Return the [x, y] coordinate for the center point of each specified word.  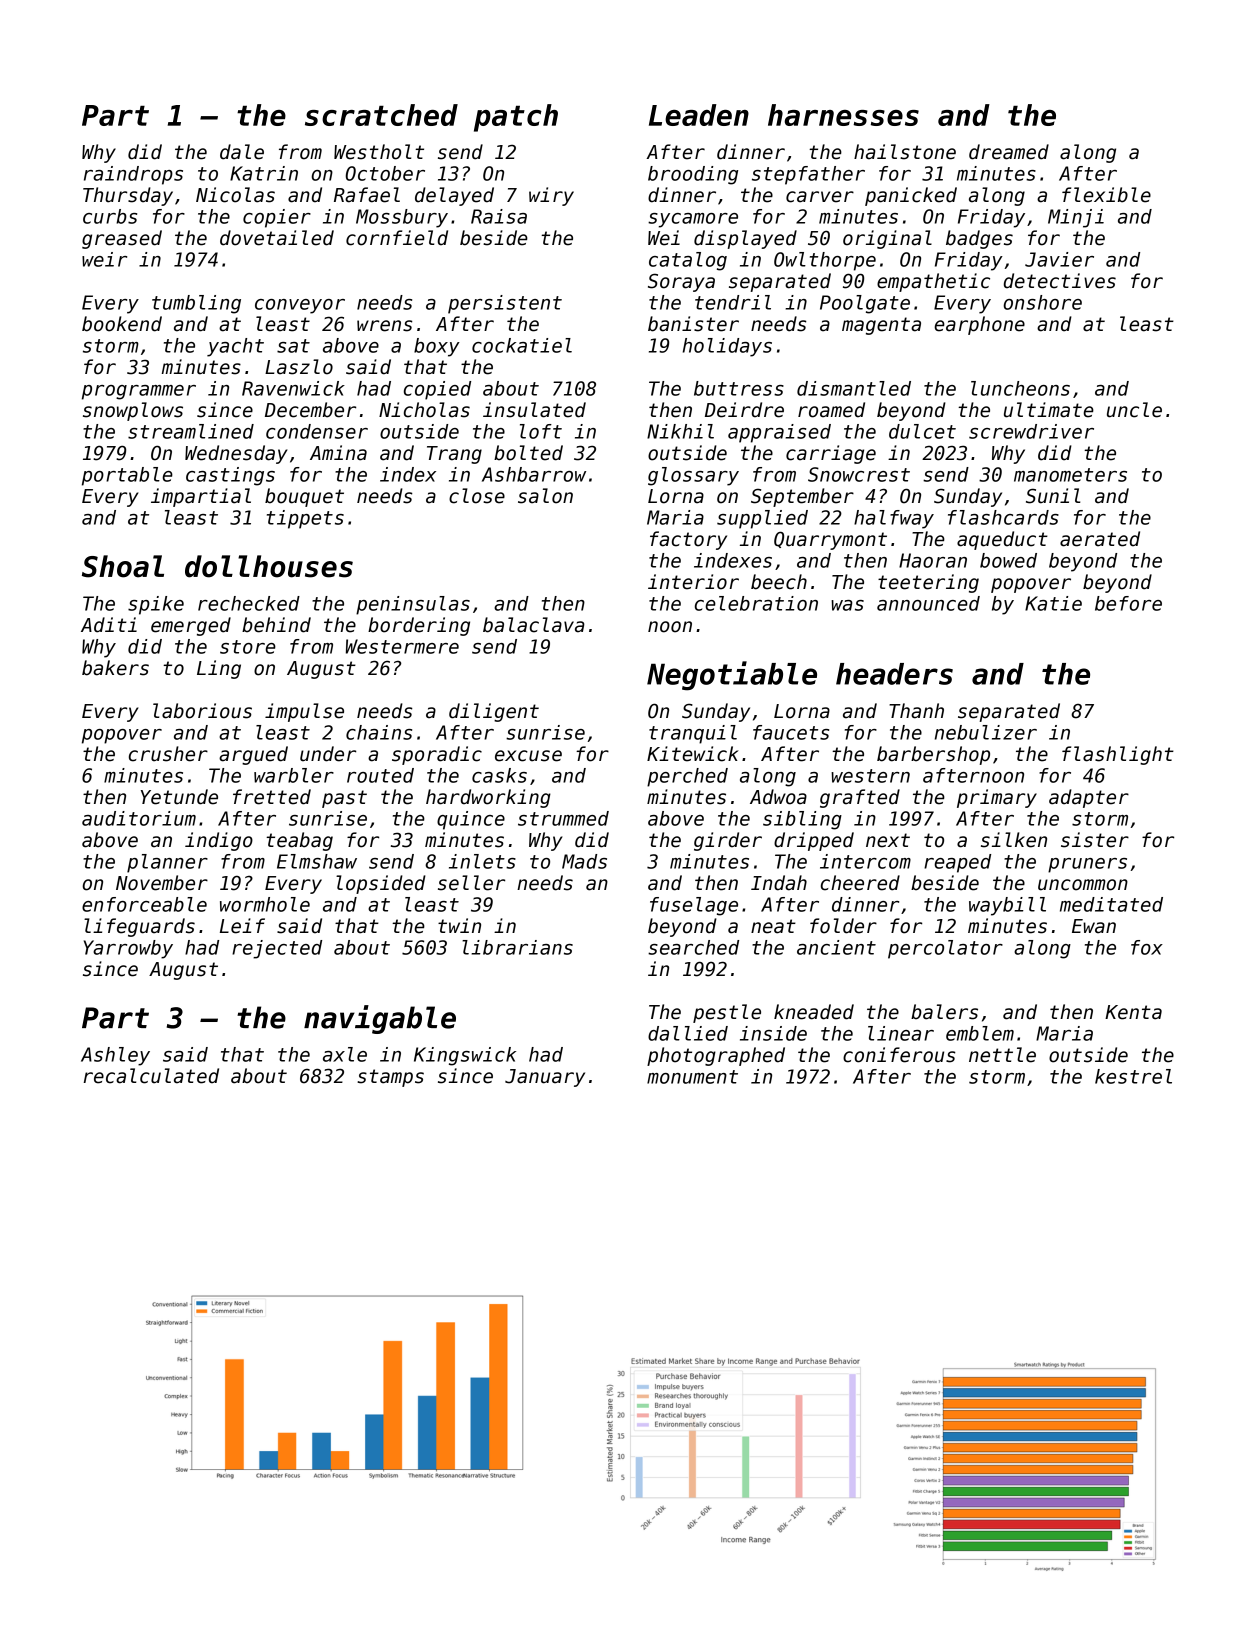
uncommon [1083, 885]
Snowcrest [859, 474]
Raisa [499, 216]
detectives [1060, 281]
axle [345, 1054]
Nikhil [680, 431]
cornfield [397, 238]
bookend [122, 324]
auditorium [139, 818]
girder [728, 841]
